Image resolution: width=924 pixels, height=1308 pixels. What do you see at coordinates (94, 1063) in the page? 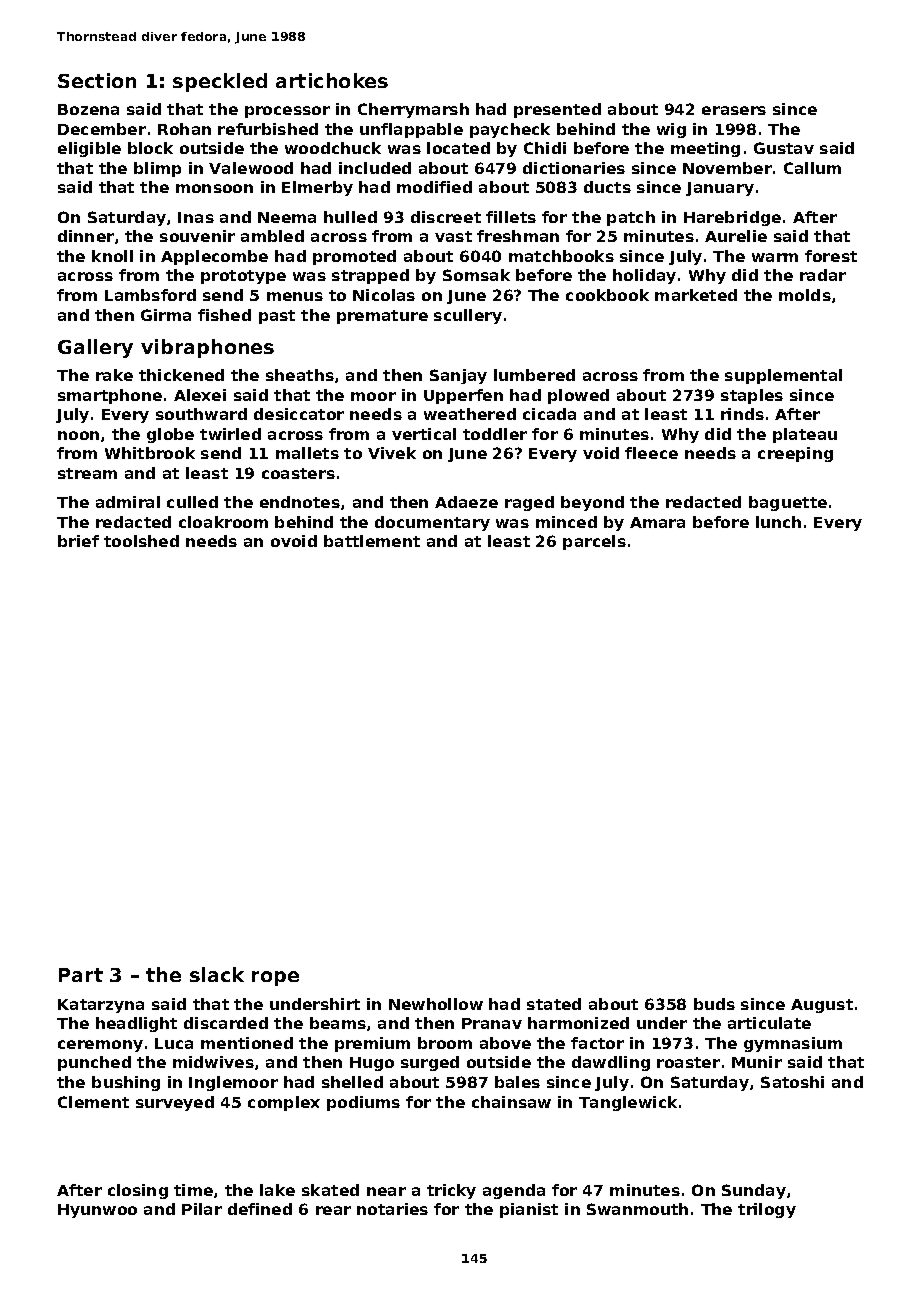
I see `punched` at bounding box center [94, 1063].
